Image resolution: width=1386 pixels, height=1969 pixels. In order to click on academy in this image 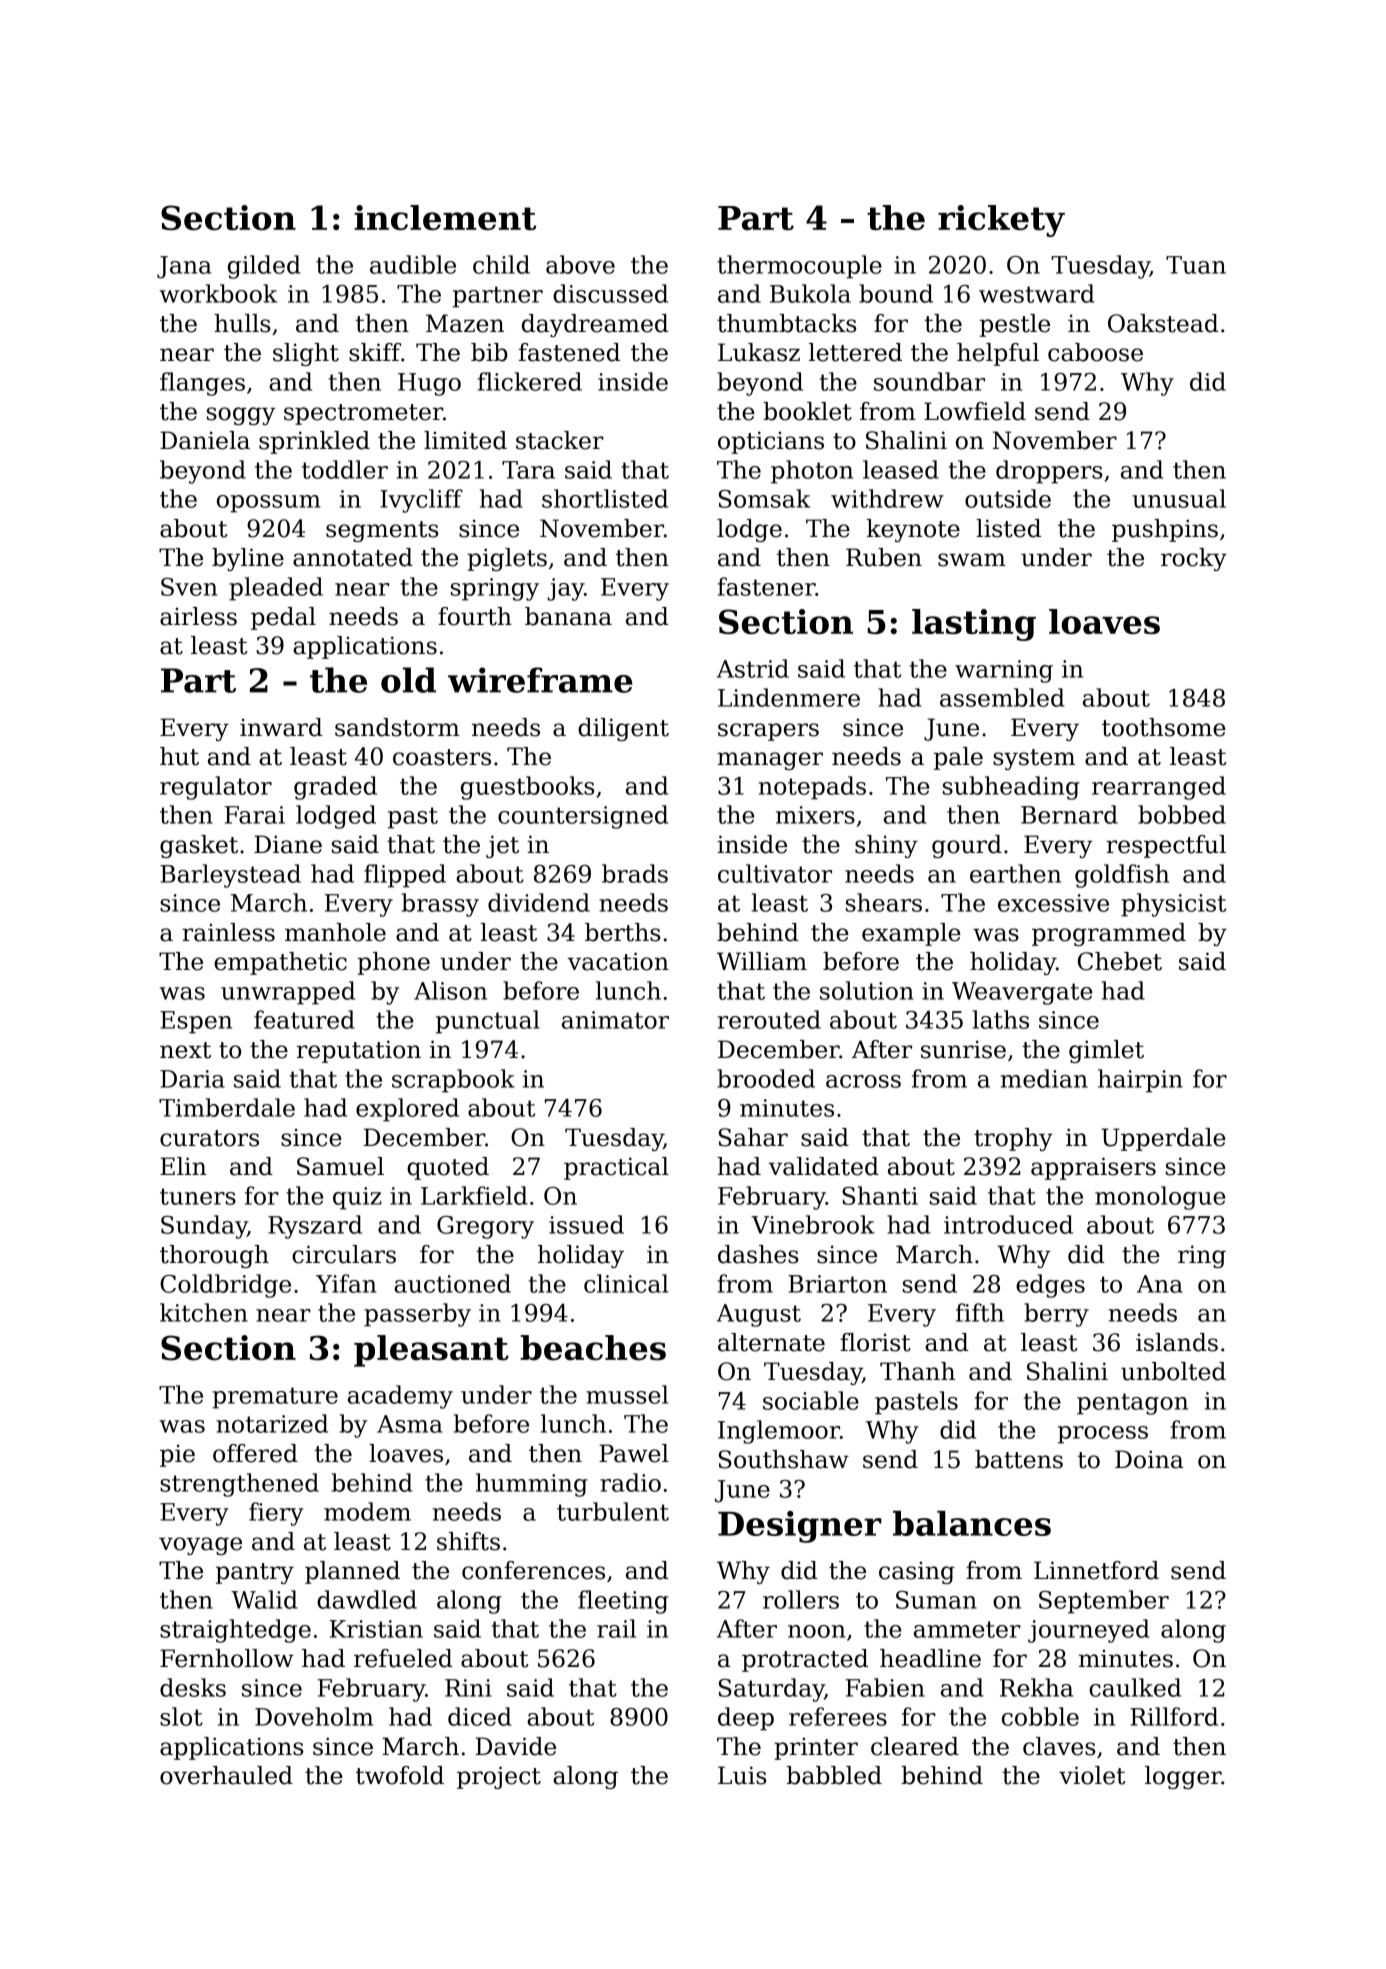, I will do `click(400, 1397)`.
